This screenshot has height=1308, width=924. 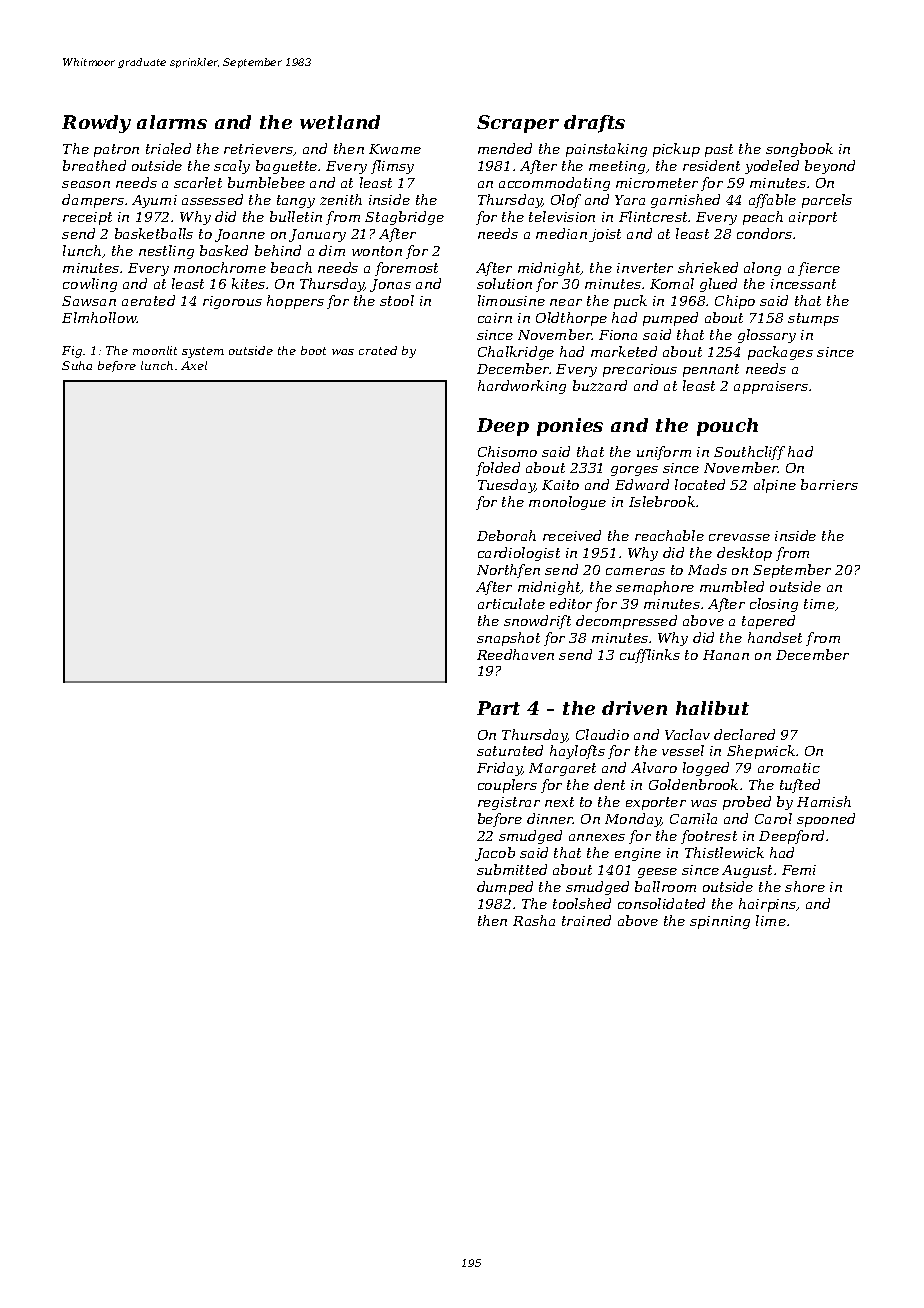 I want to click on ponies, so click(x=570, y=427).
